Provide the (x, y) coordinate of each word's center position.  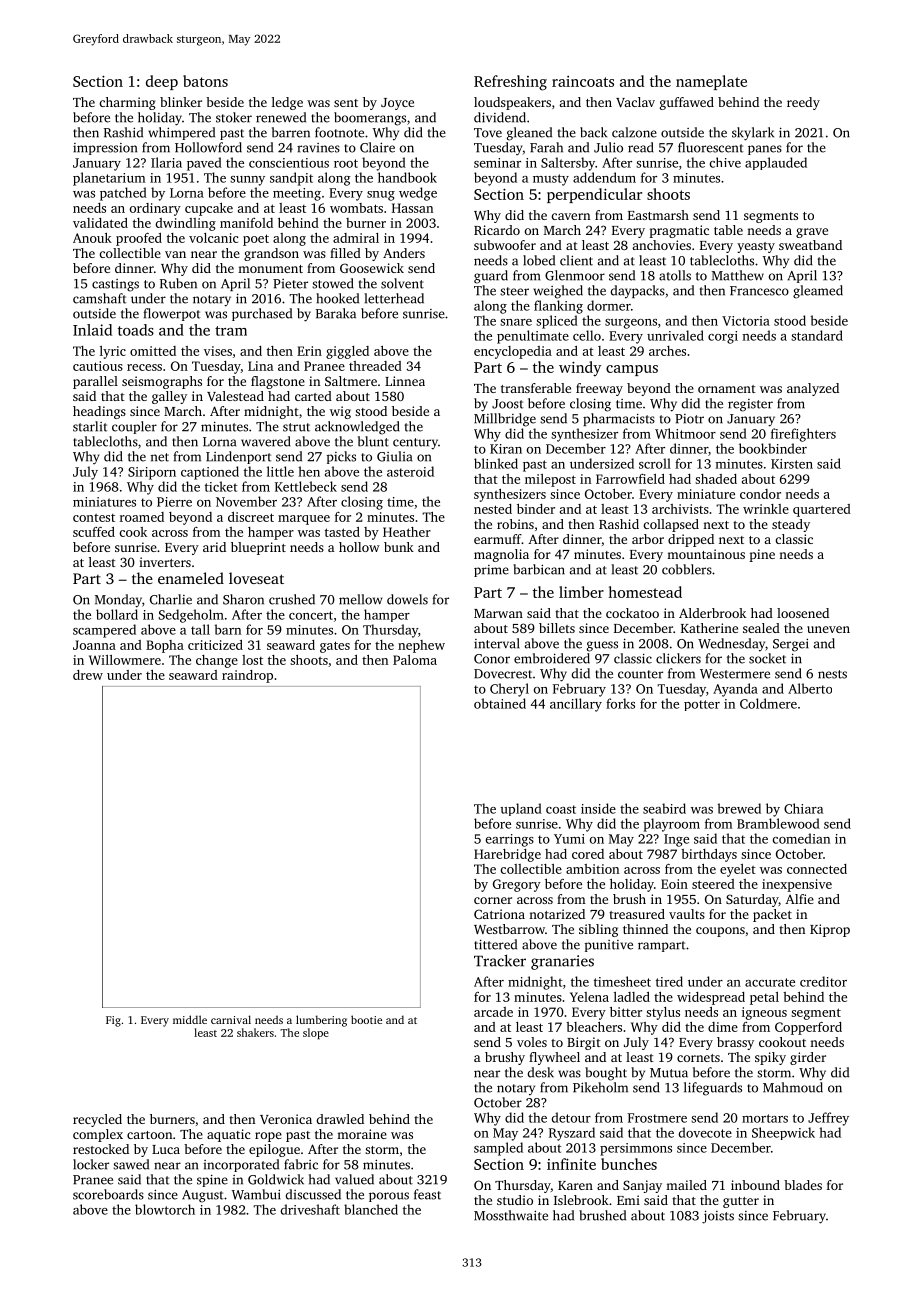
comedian (801, 838)
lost (252, 660)
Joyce (397, 104)
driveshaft (310, 1209)
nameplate (711, 82)
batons (205, 81)
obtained (500, 703)
